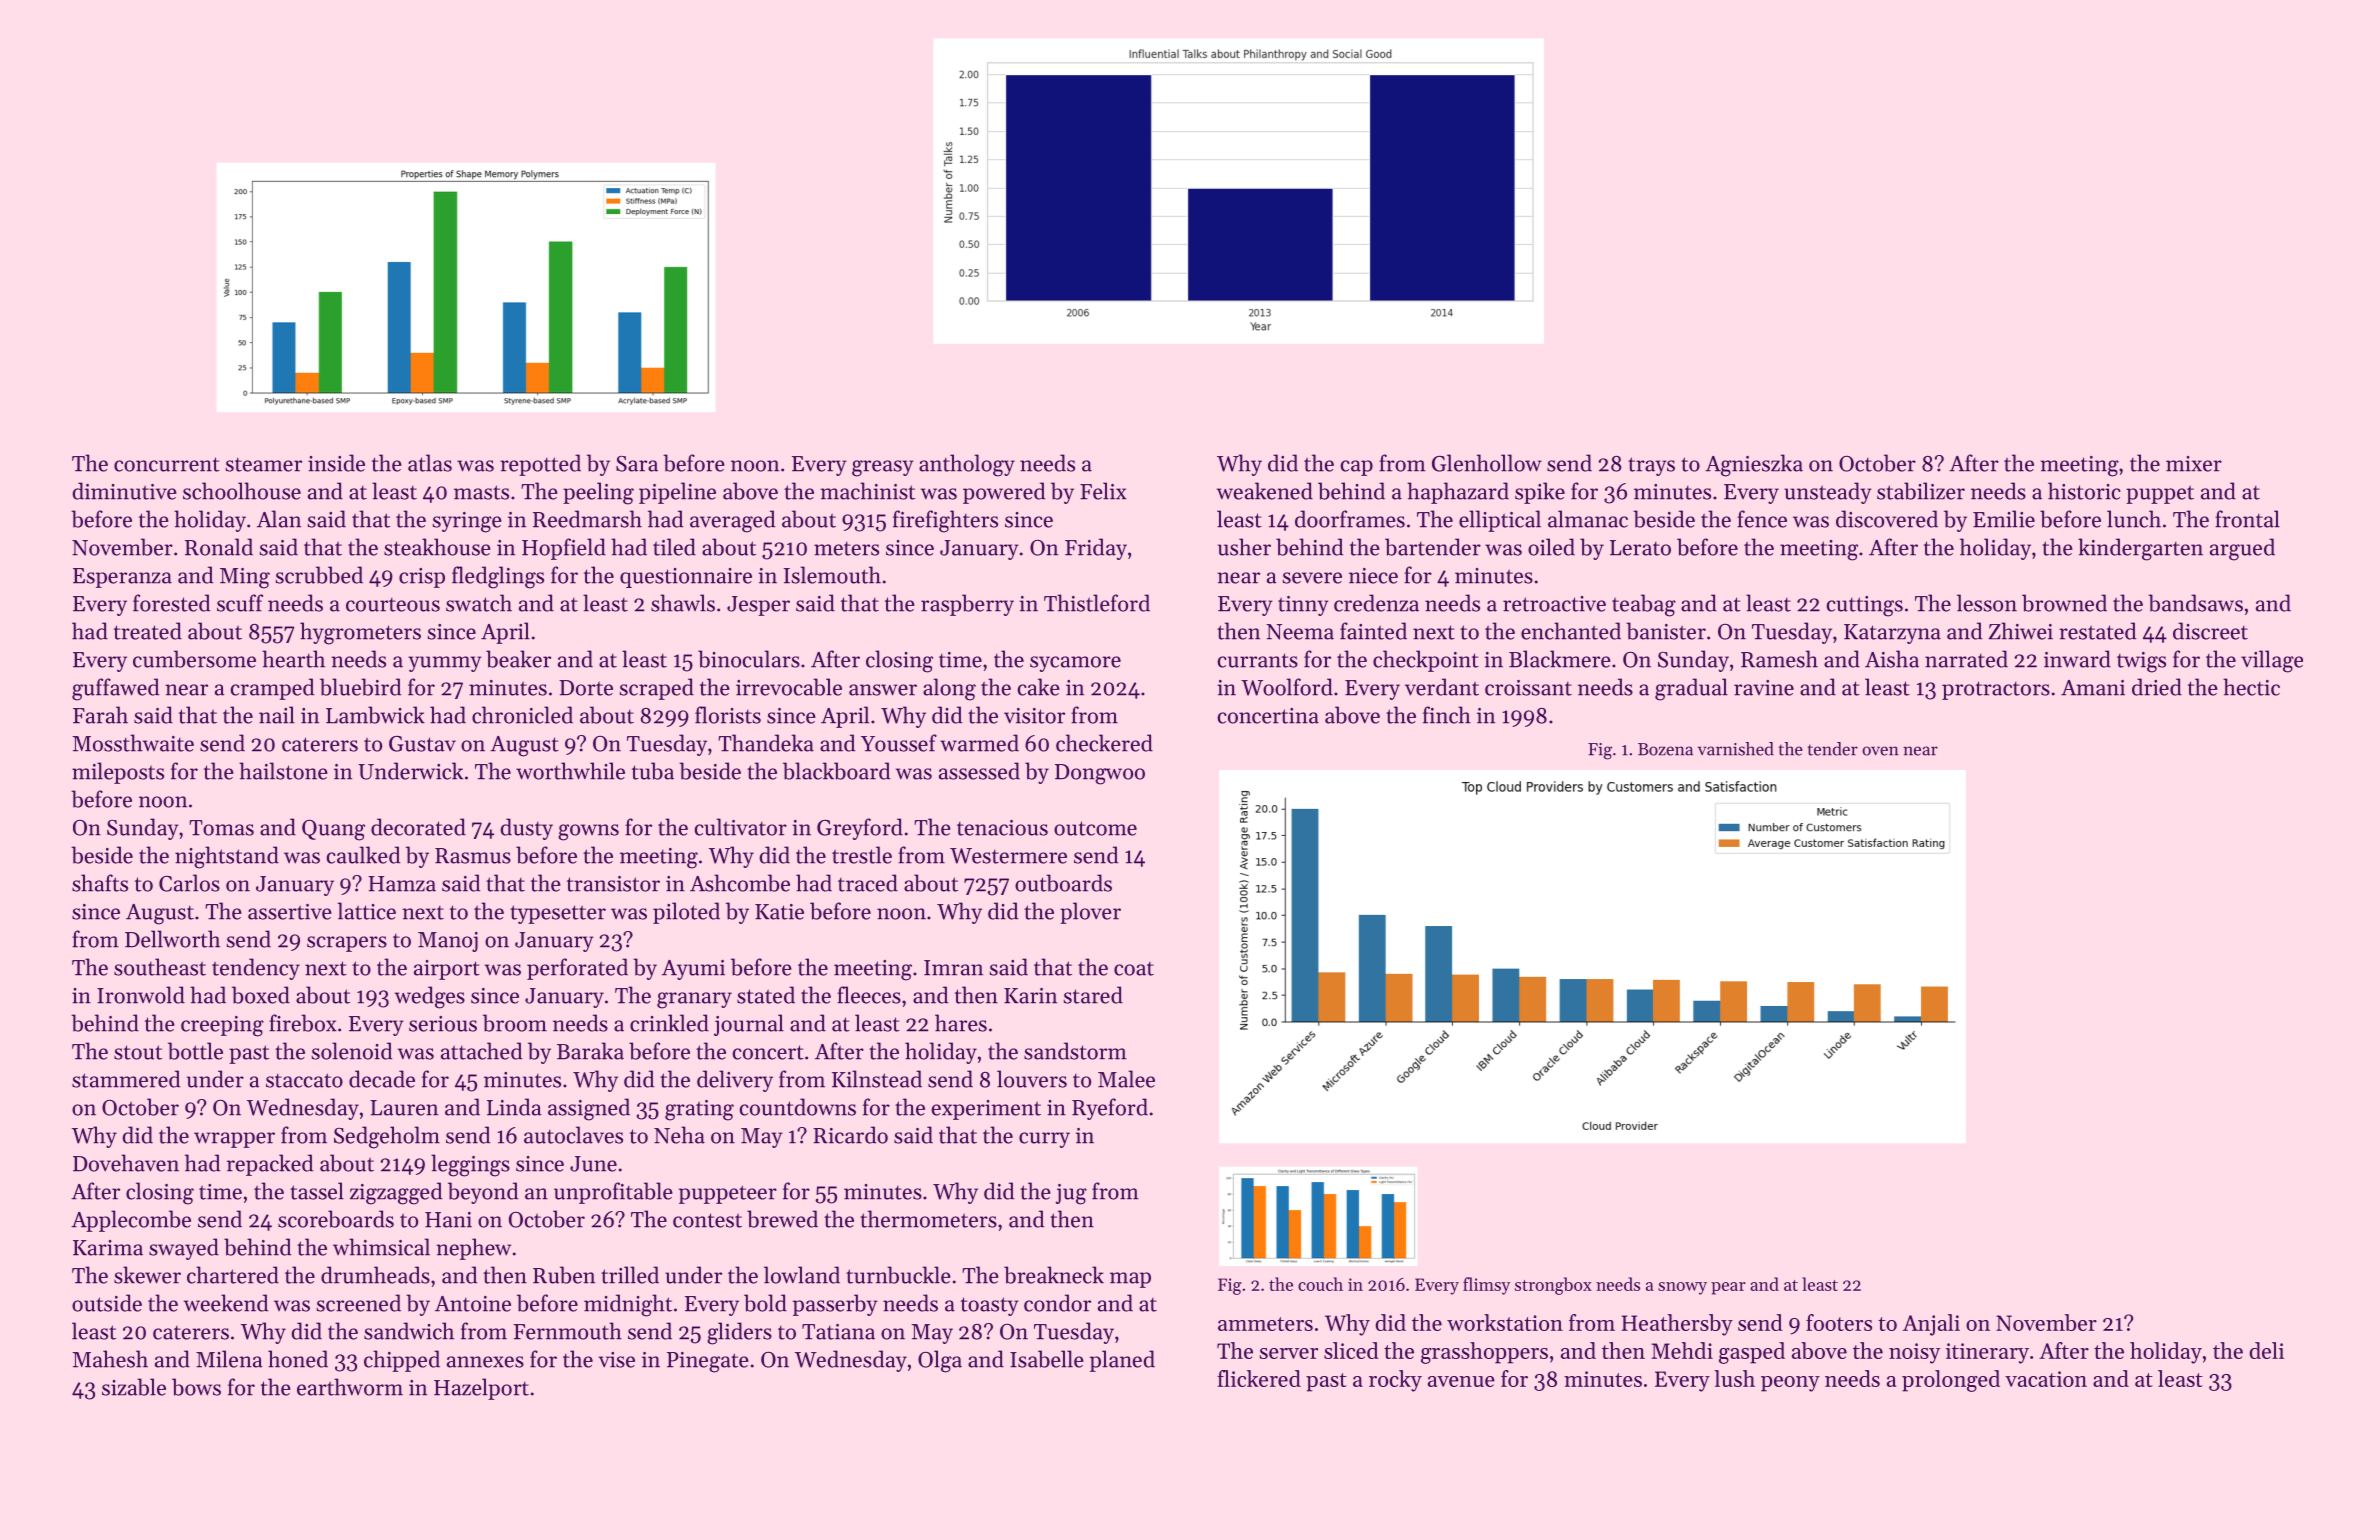  I want to click on mixer, so click(2194, 464).
